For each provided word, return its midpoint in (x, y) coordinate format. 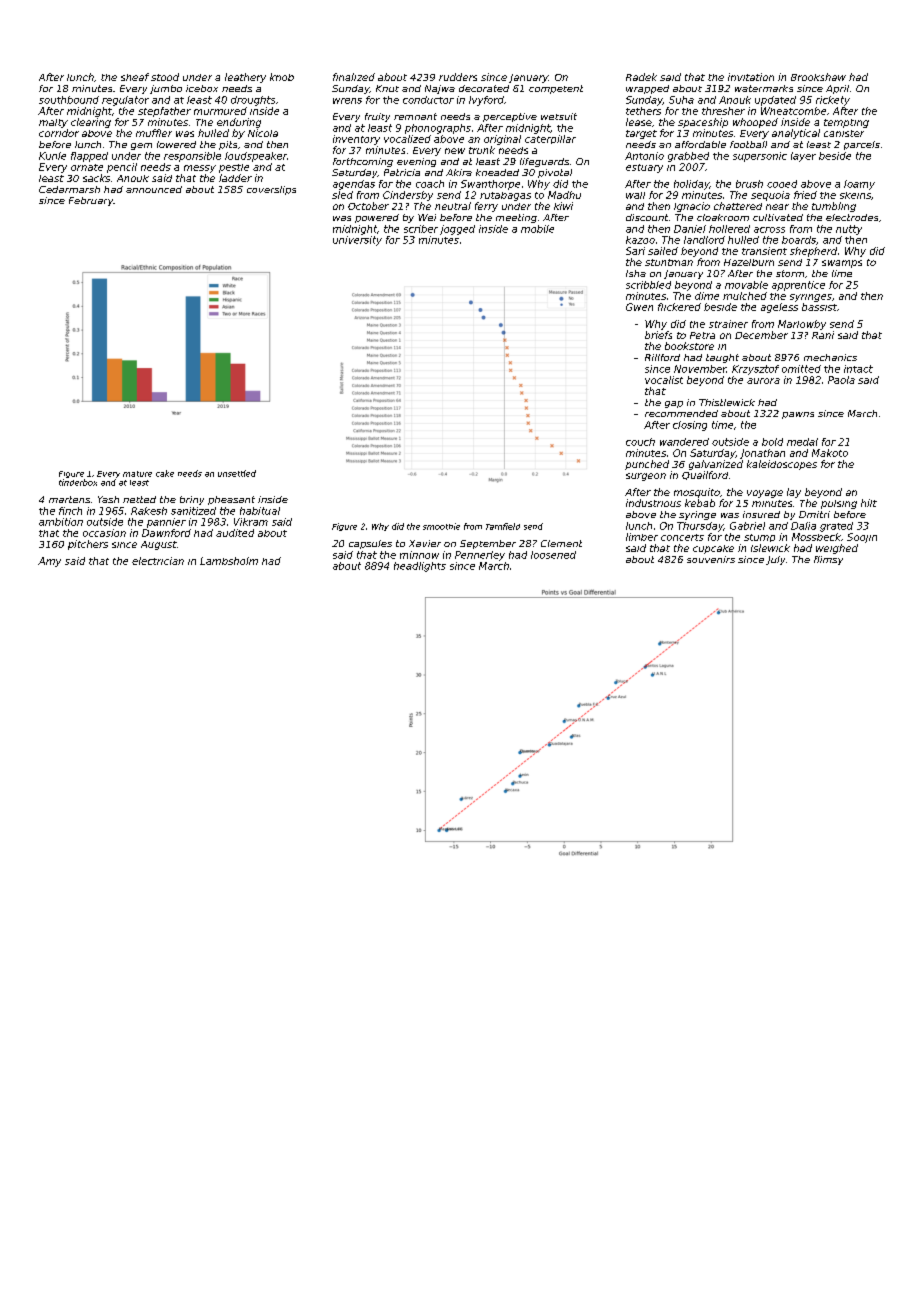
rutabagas (505, 196)
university (357, 241)
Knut (387, 88)
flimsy (828, 560)
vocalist (664, 380)
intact (858, 369)
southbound (69, 100)
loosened (553, 555)
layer (803, 157)
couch (640, 442)
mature (137, 474)
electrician (158, 561)
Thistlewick (727, 402)
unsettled (237, 473)
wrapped (647, 89)
